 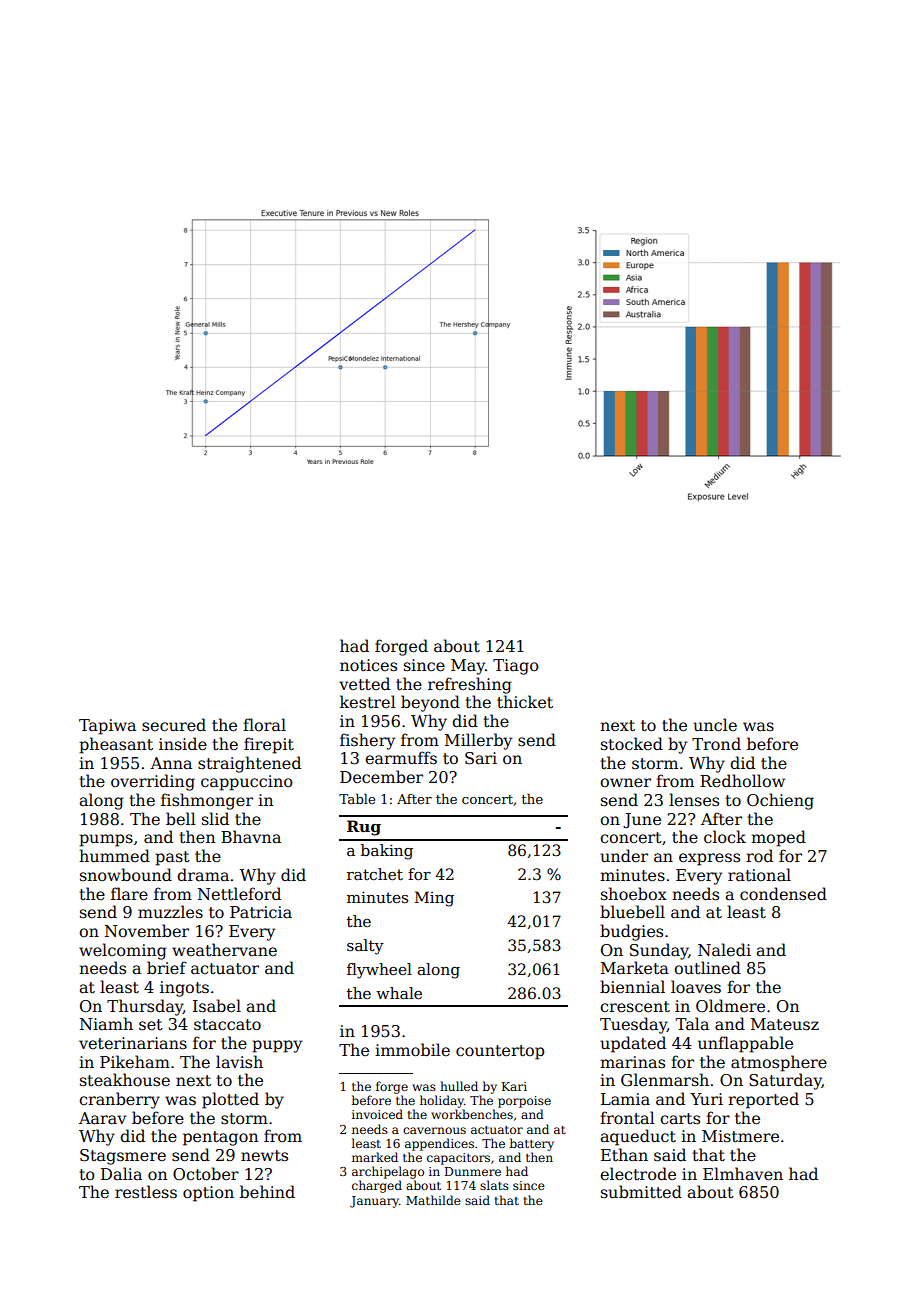 What do you see at coordinates (401, 758) in the screenshot?
I see `earmuffs` at bounding box center [401, 758].
